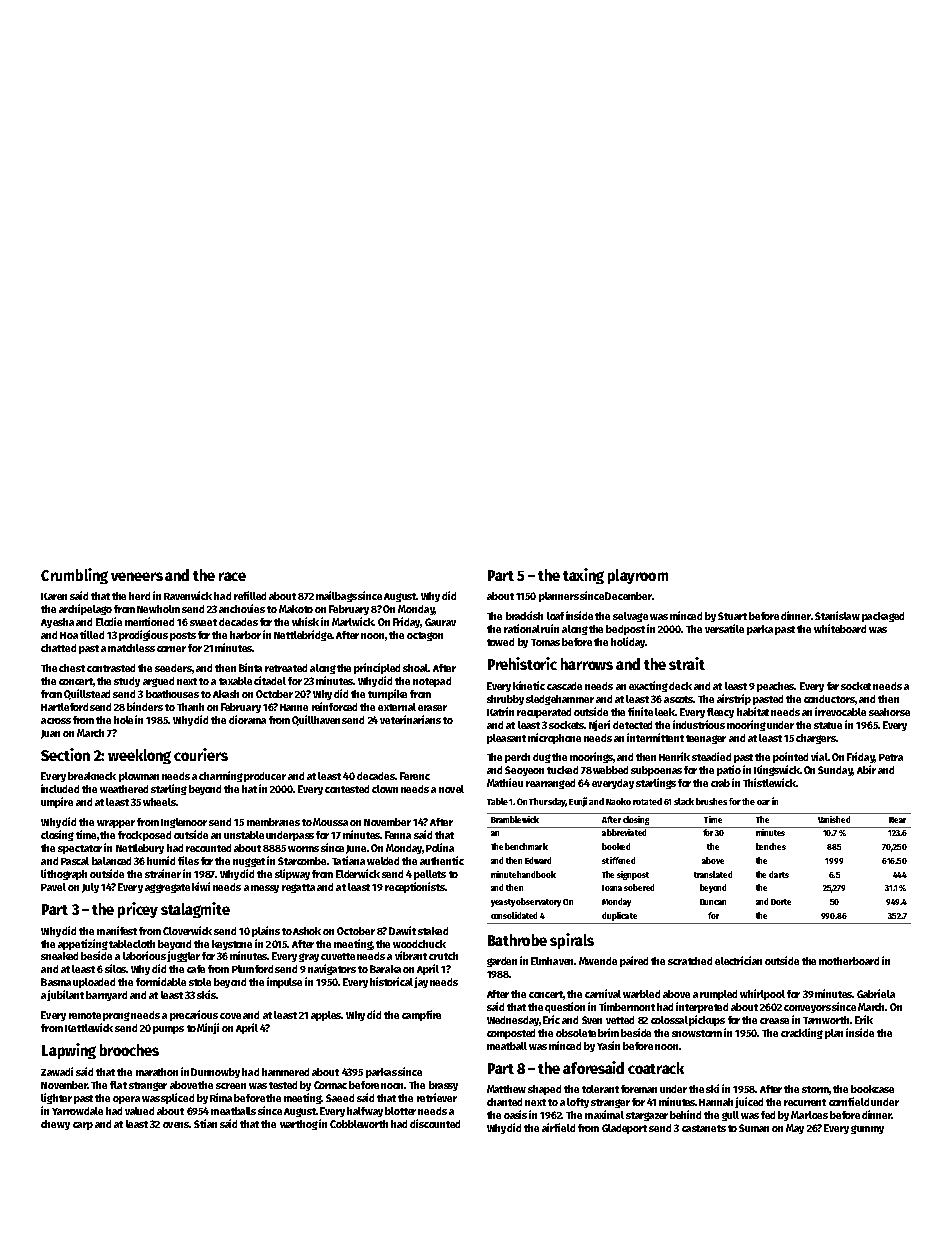  I want to click on nugget, so click(249, 862).
